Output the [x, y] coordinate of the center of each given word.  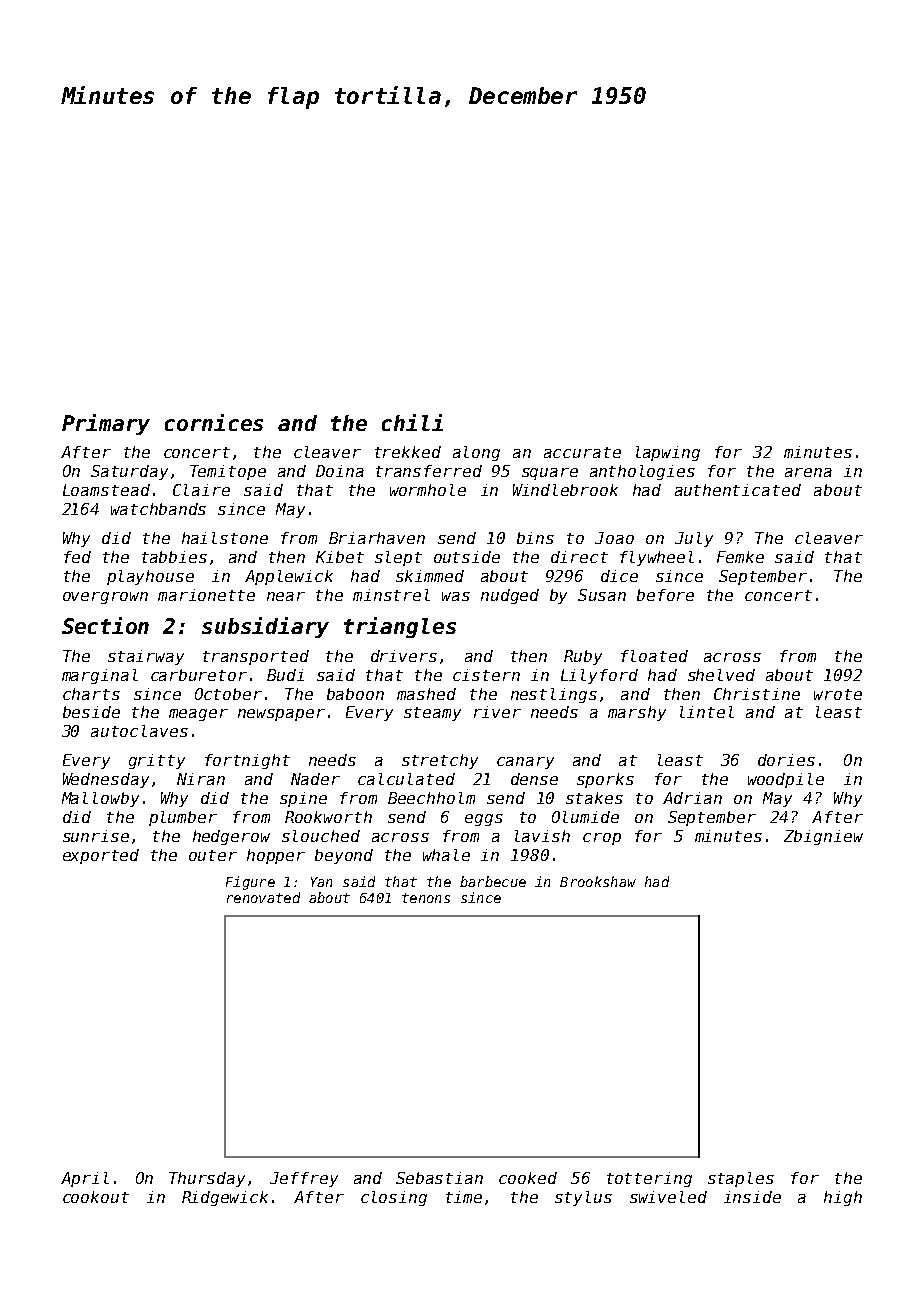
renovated [263, 897]
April [85, 1179]
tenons [426, 898]
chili [412, 422]
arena [808, 472]
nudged [510, 596]
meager [198, 715]
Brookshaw [598, 881]
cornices [214, 422]
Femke [740, 557]
